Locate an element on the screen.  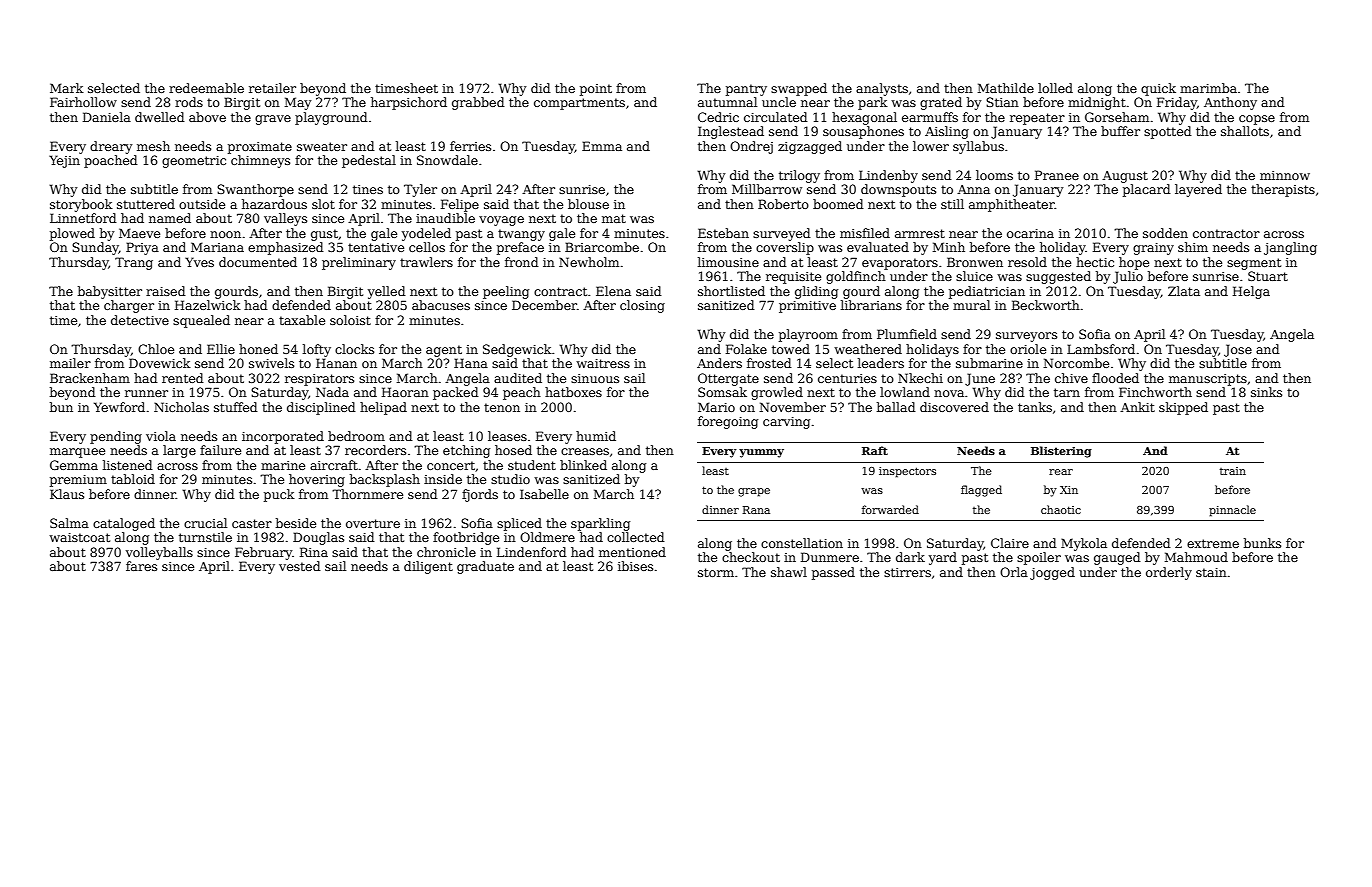
vested is located at coordinates (299, 566).
